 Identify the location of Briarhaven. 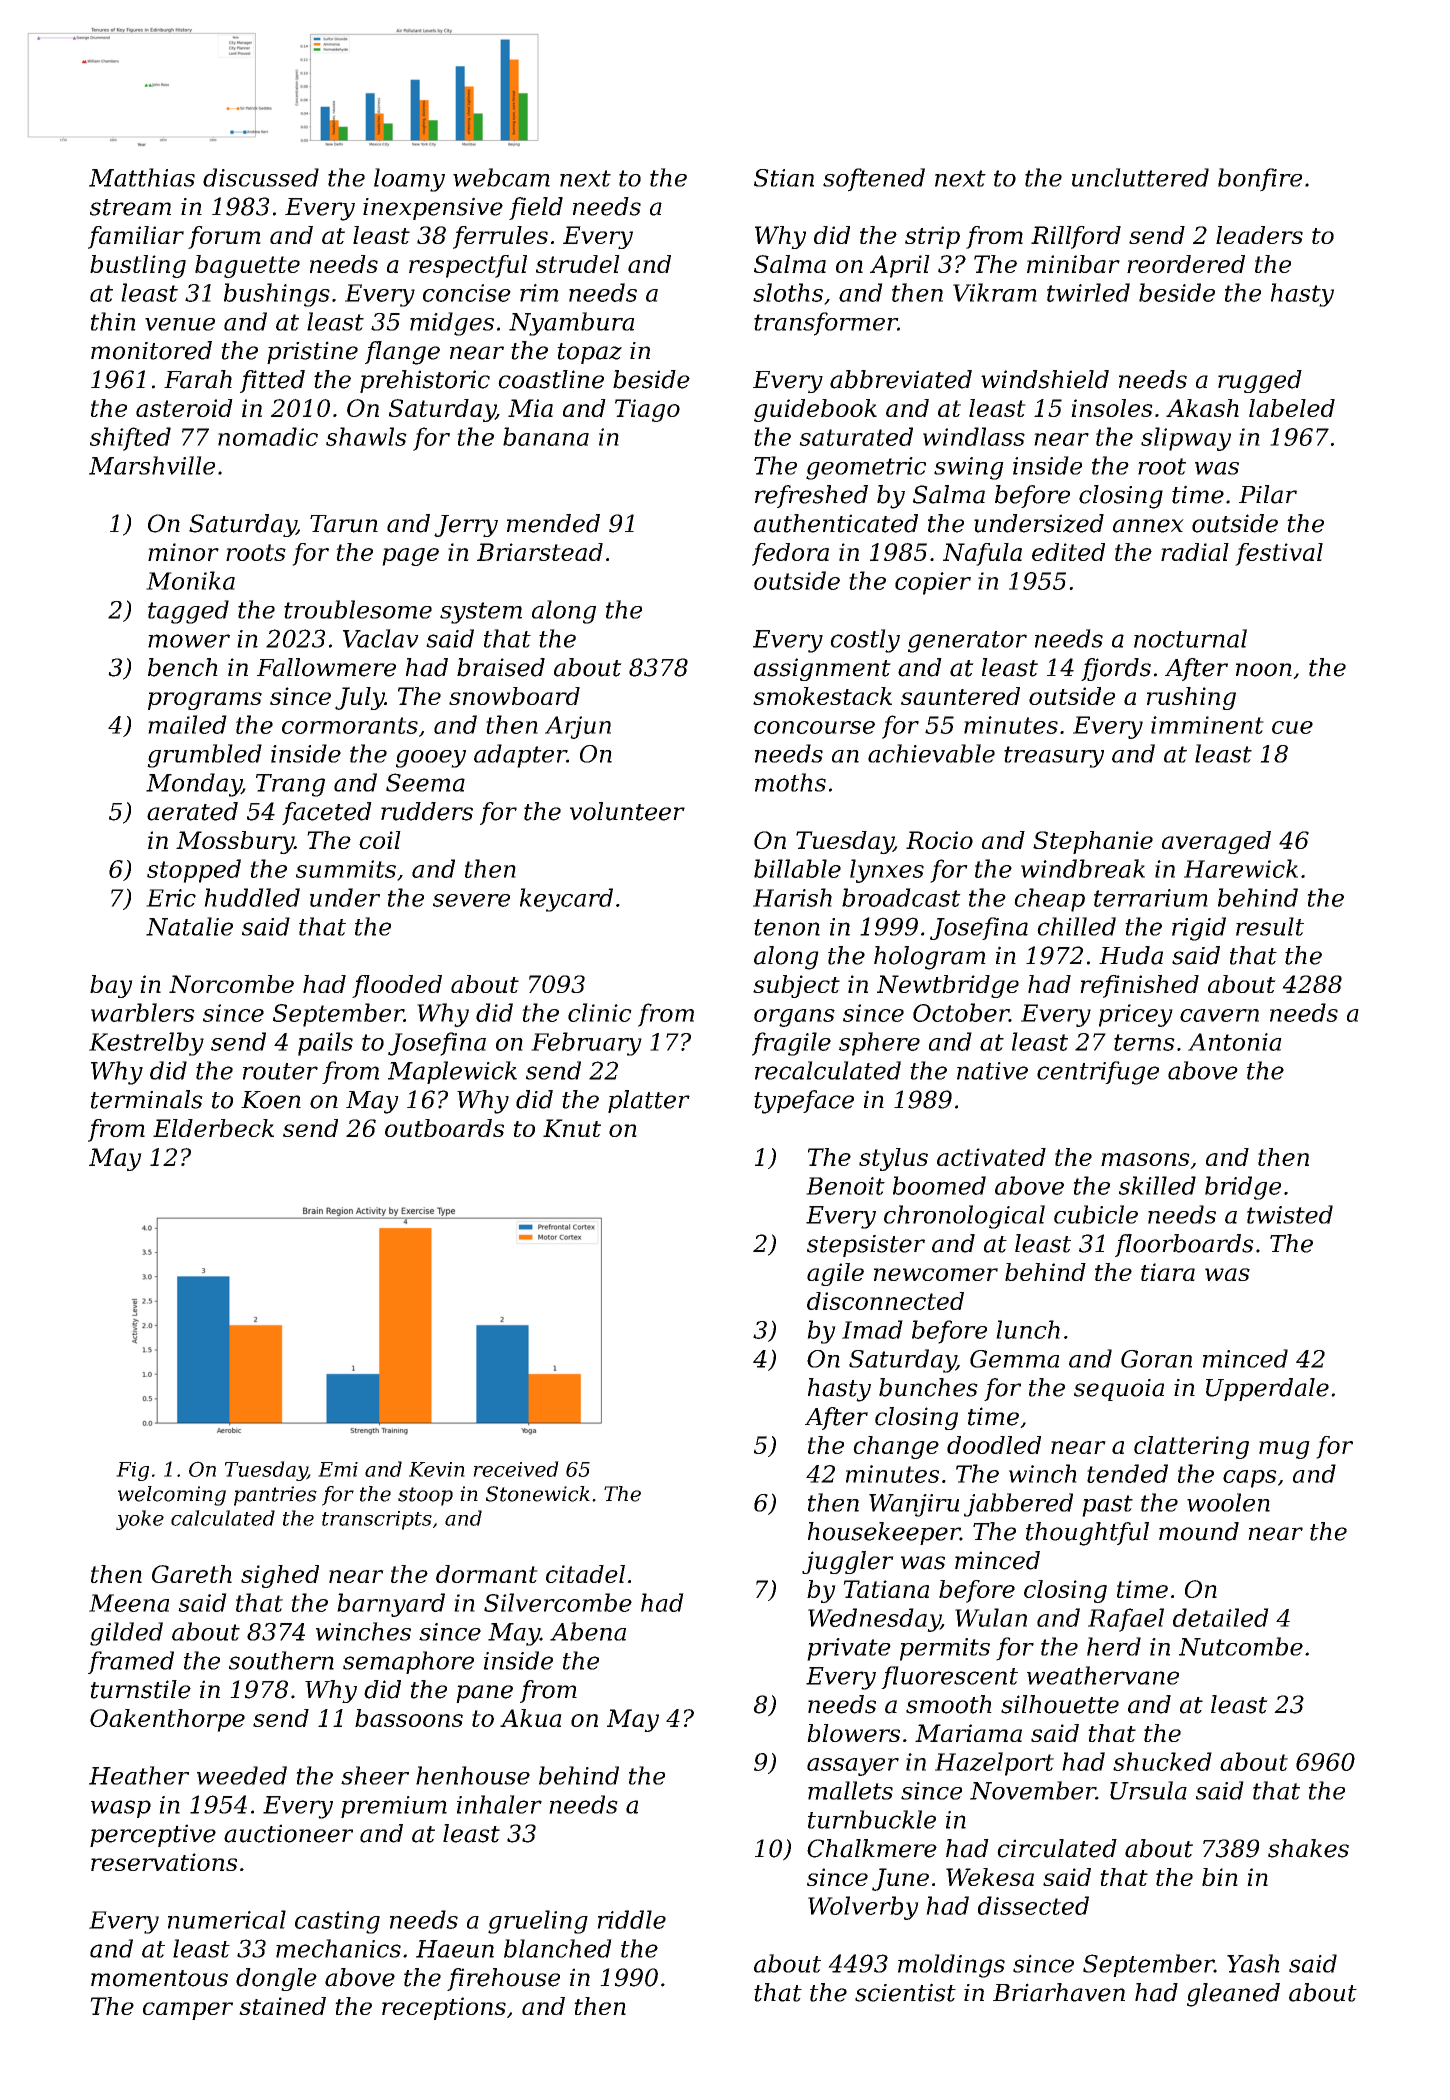
(1059, 1992).
